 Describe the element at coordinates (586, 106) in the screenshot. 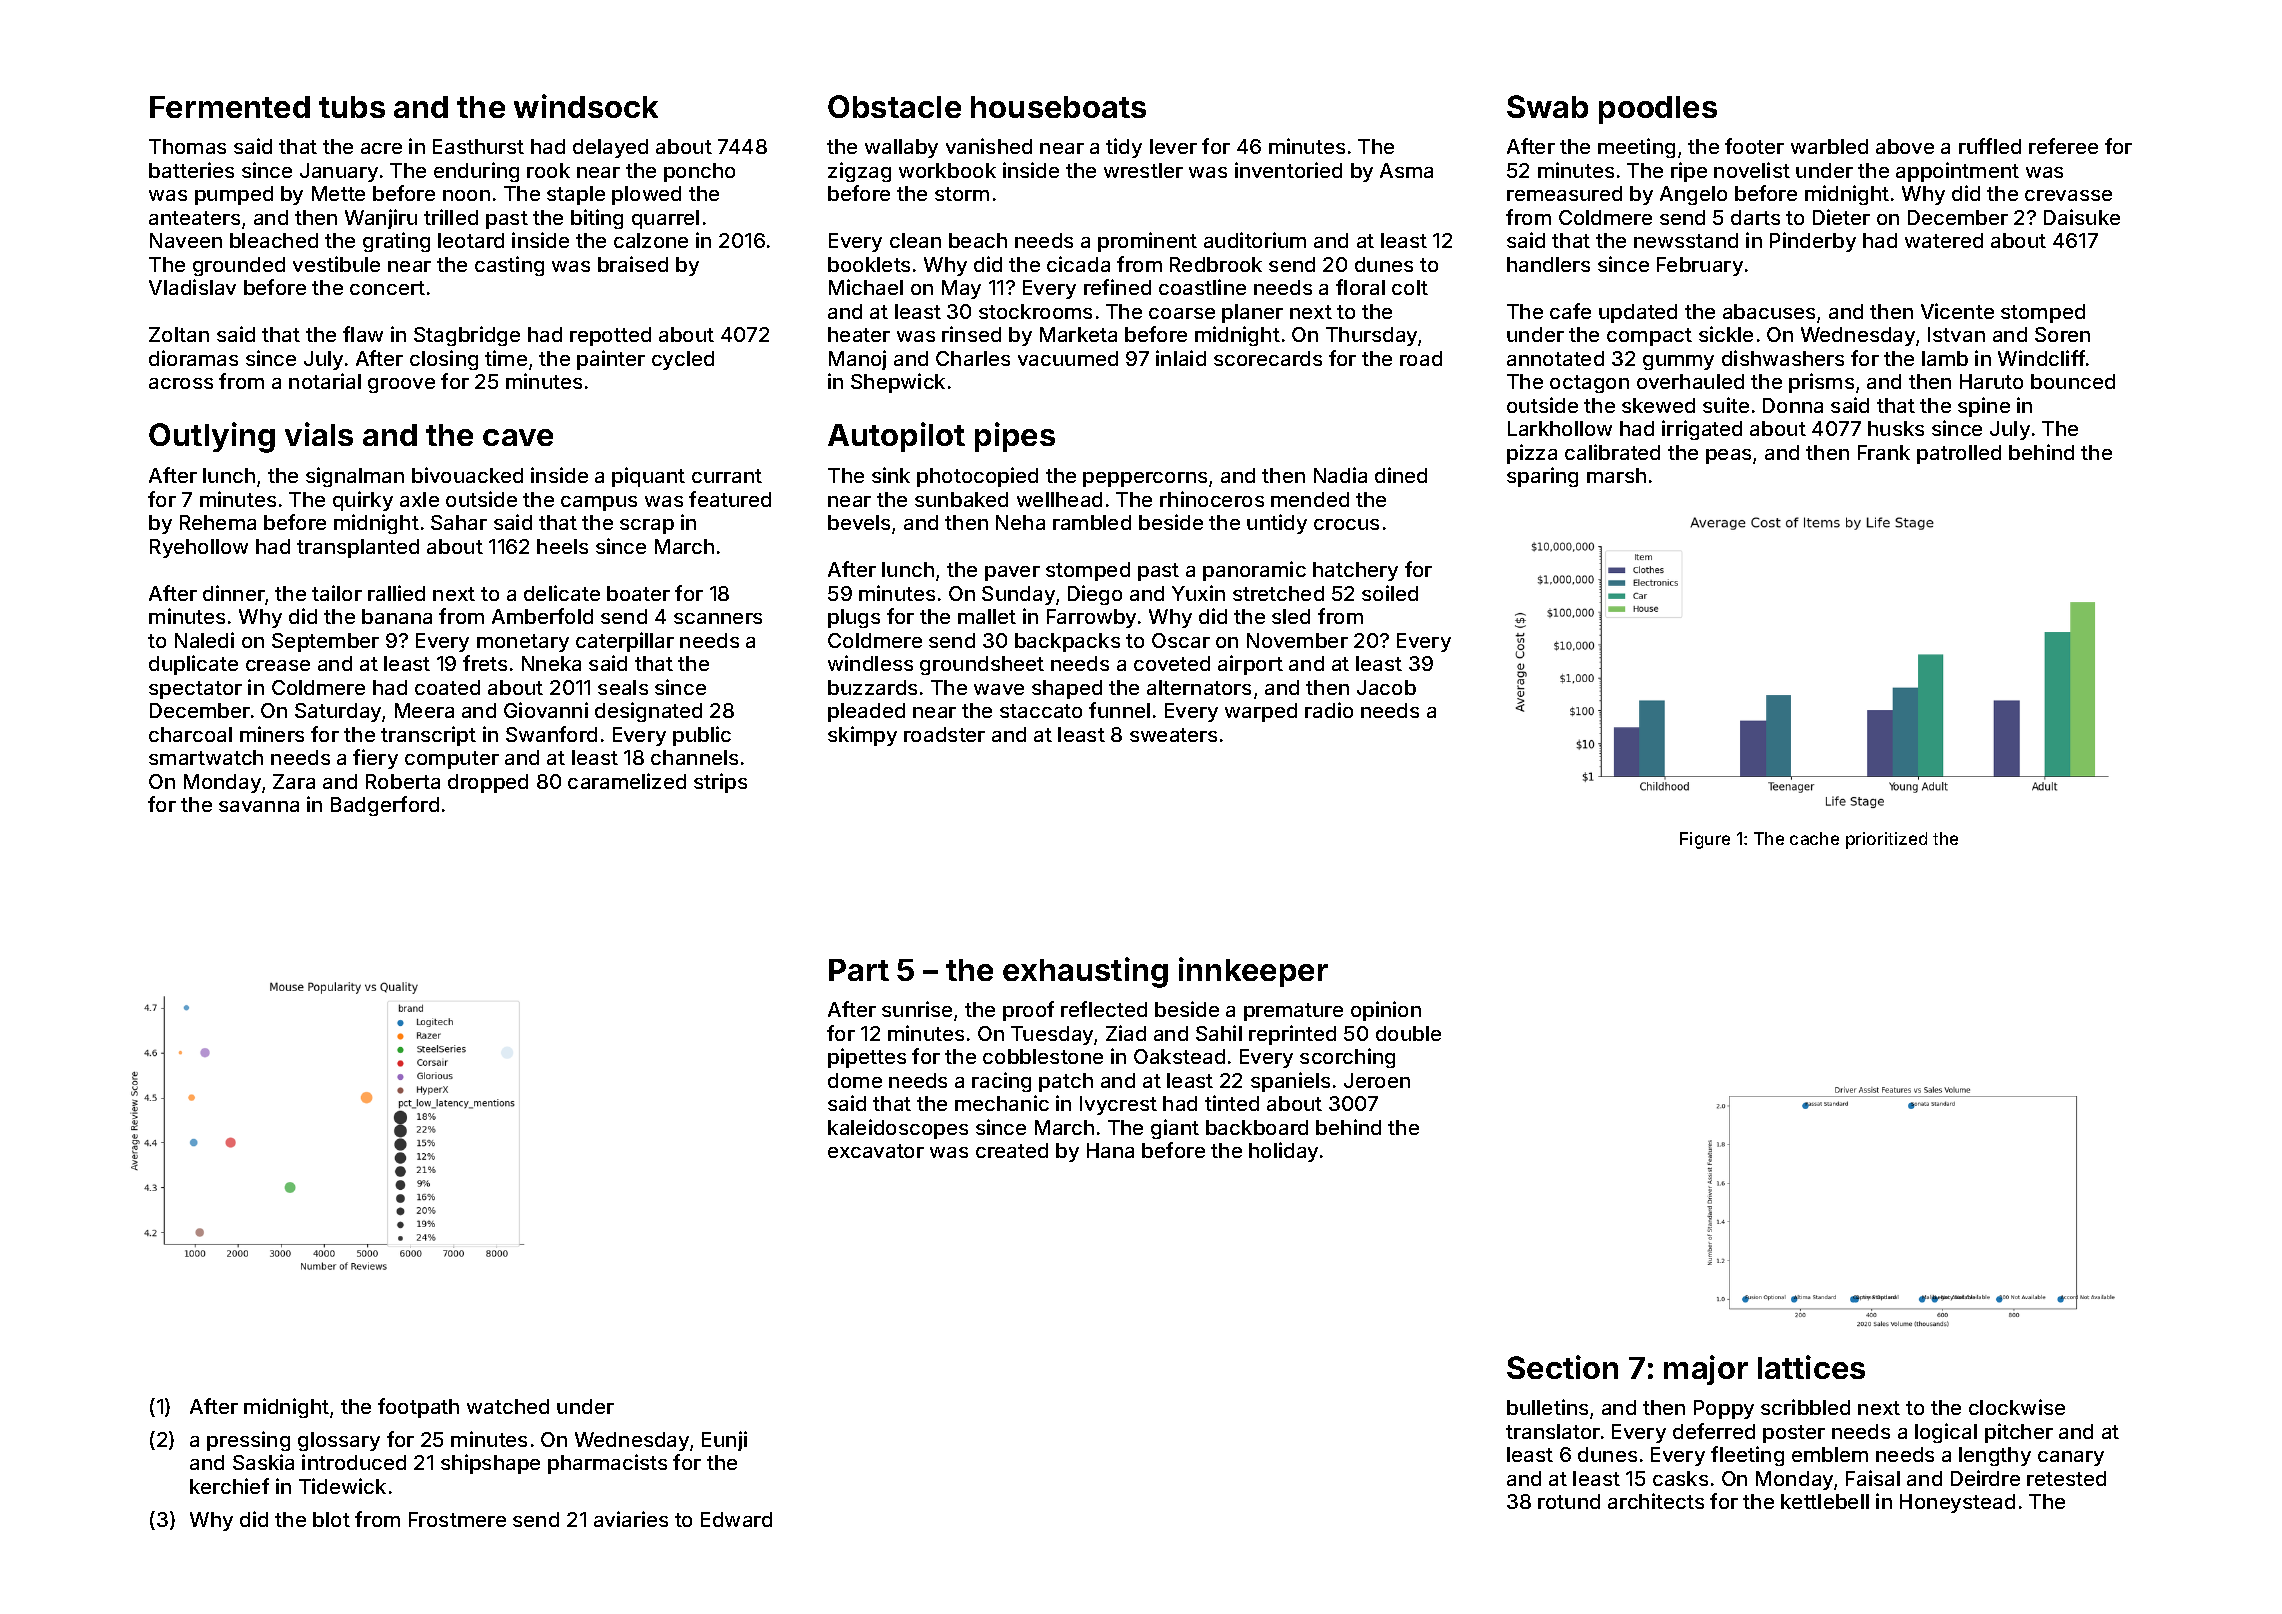

I see `windsock` at that location.
